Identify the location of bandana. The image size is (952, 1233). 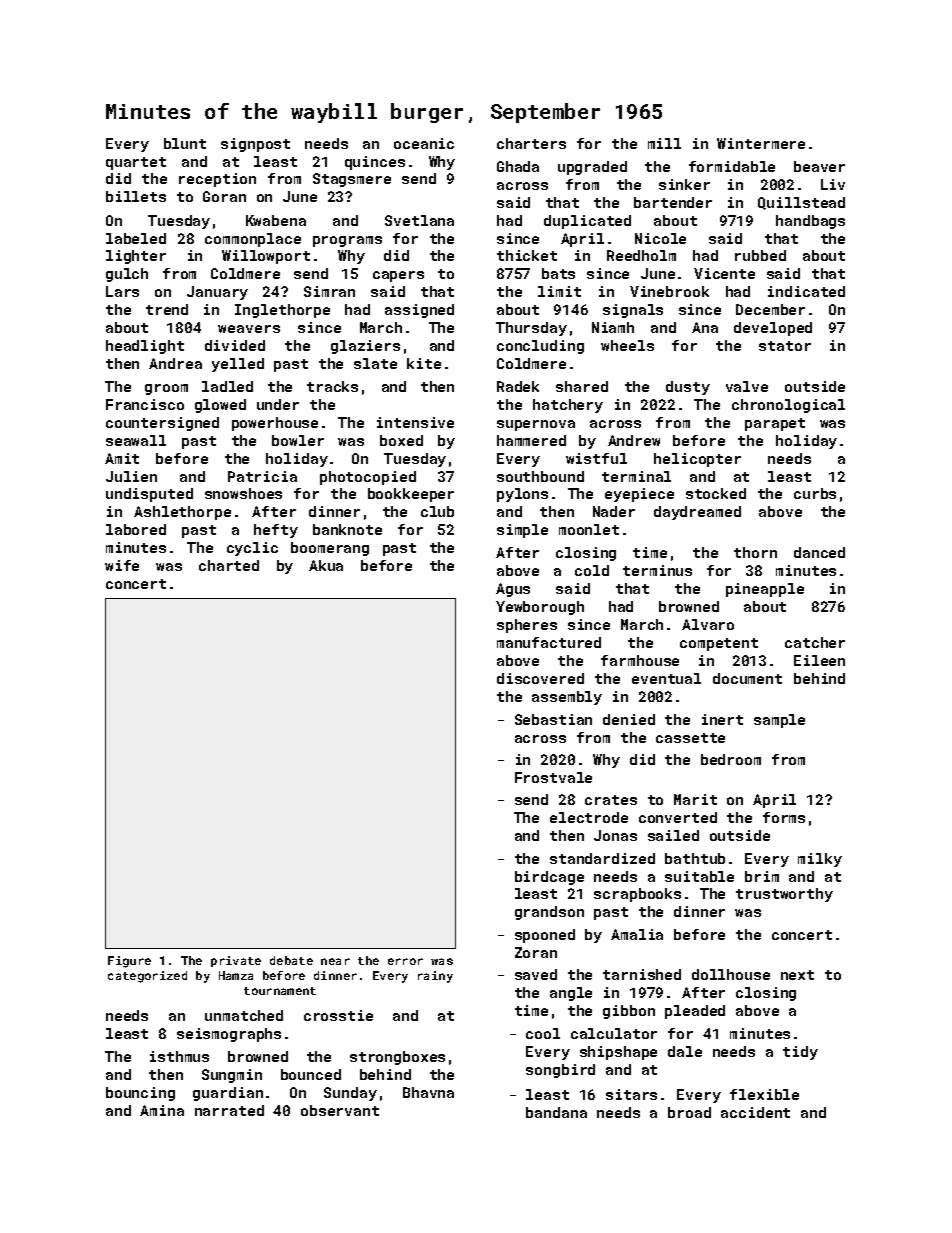
(556, 1112).
